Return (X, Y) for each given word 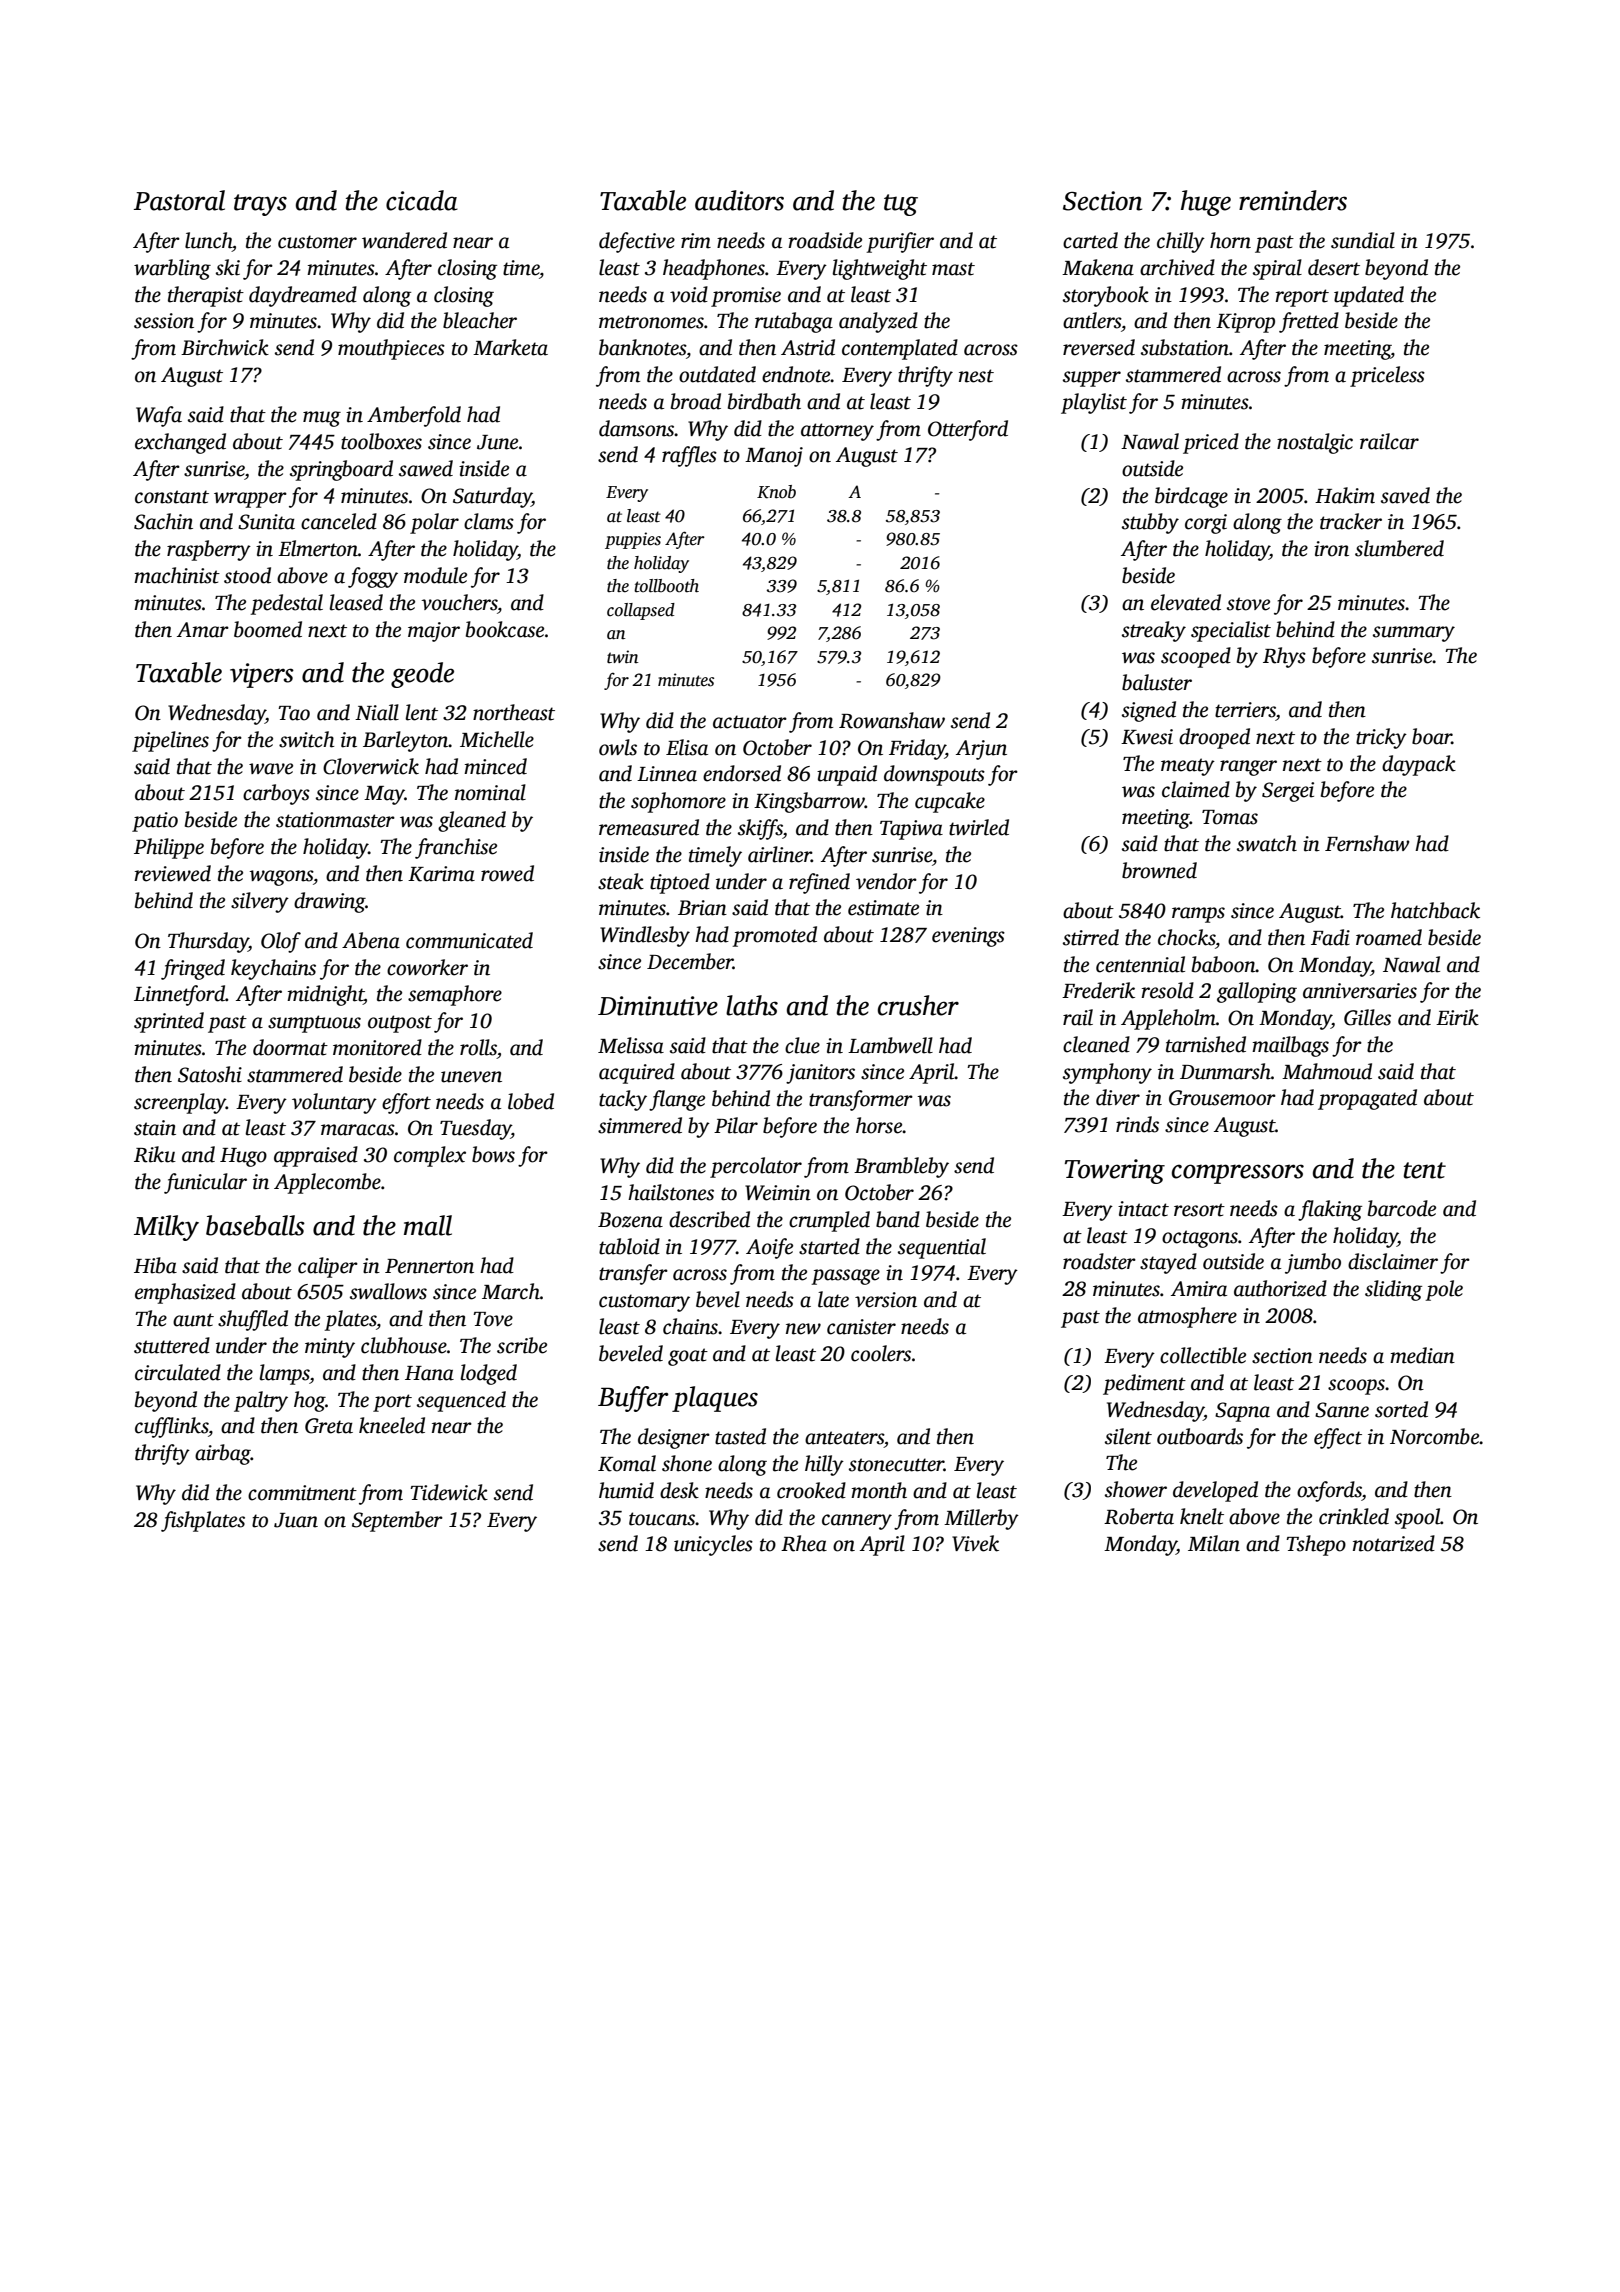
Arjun (981, 750)
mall (428, 1225)
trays (260, 205)
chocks (1186, 937)
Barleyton (406, 741)
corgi (1206, 524)
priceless (1387, 376)
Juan (296, 1520)
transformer (861, 1100)
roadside (825, 240)
